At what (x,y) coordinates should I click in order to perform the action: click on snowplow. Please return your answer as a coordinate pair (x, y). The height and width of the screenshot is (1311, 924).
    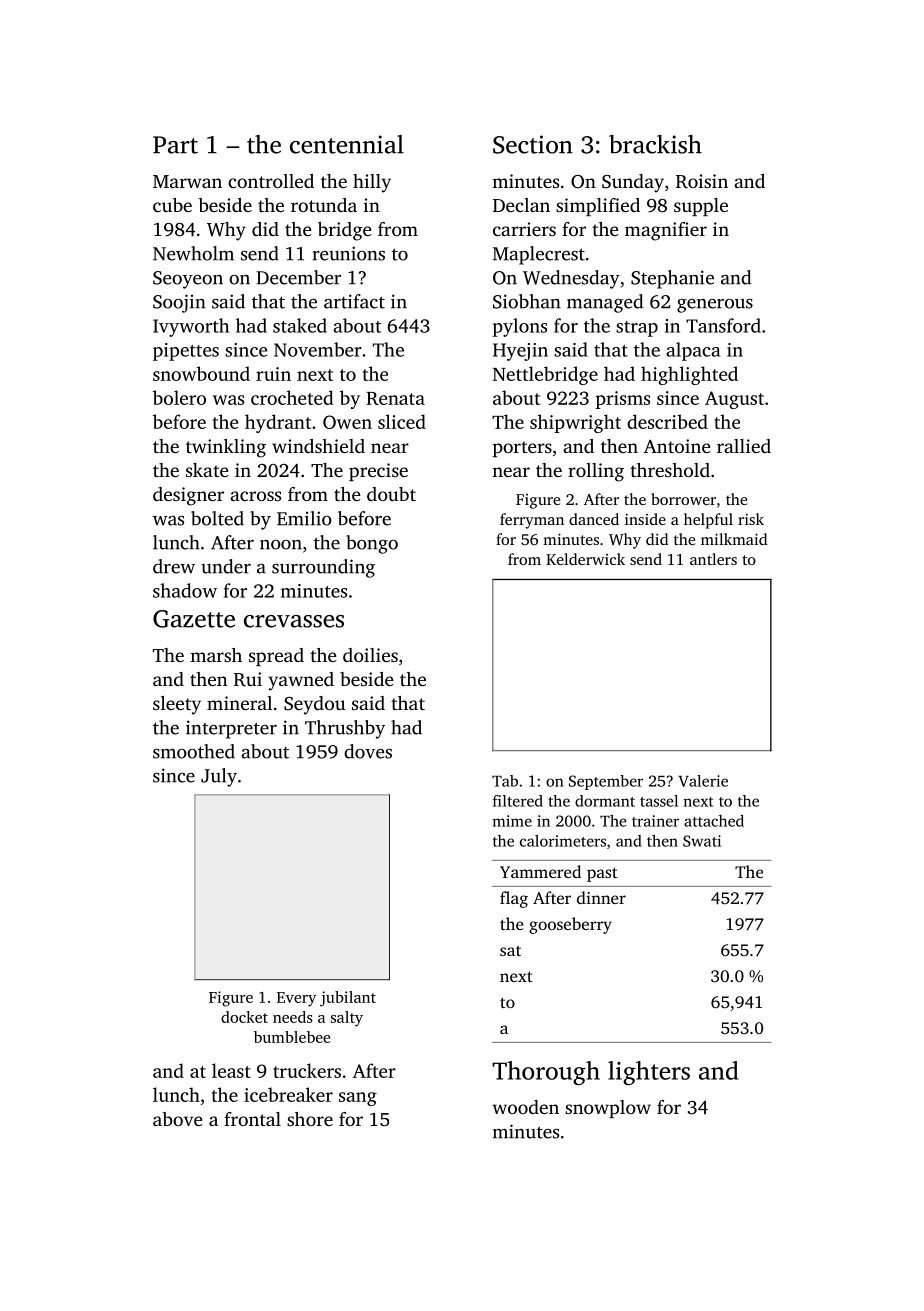
    Looking at the image, I should click on (608, 1109).
